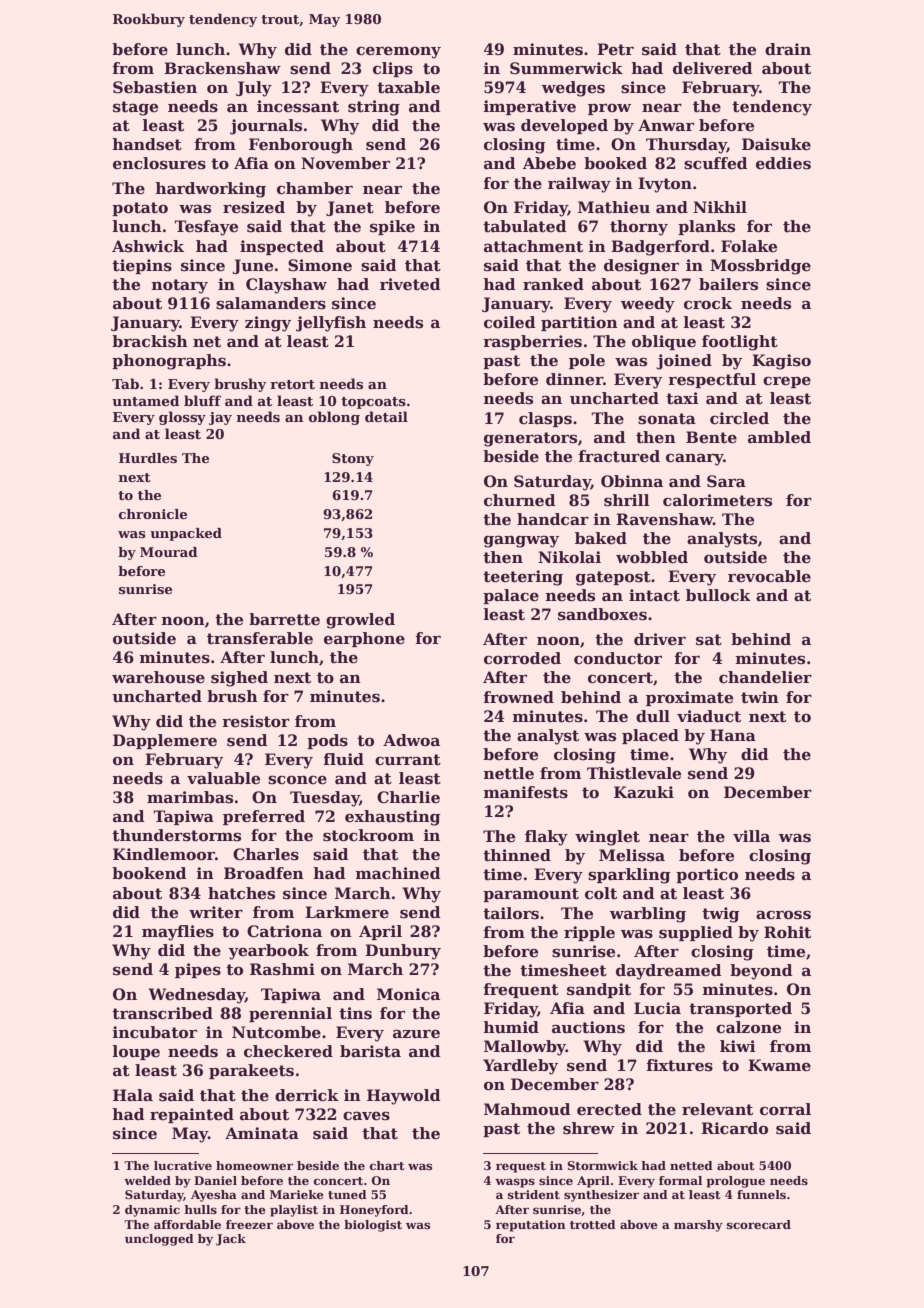  I want to click on bookend, so click(149, 873).
